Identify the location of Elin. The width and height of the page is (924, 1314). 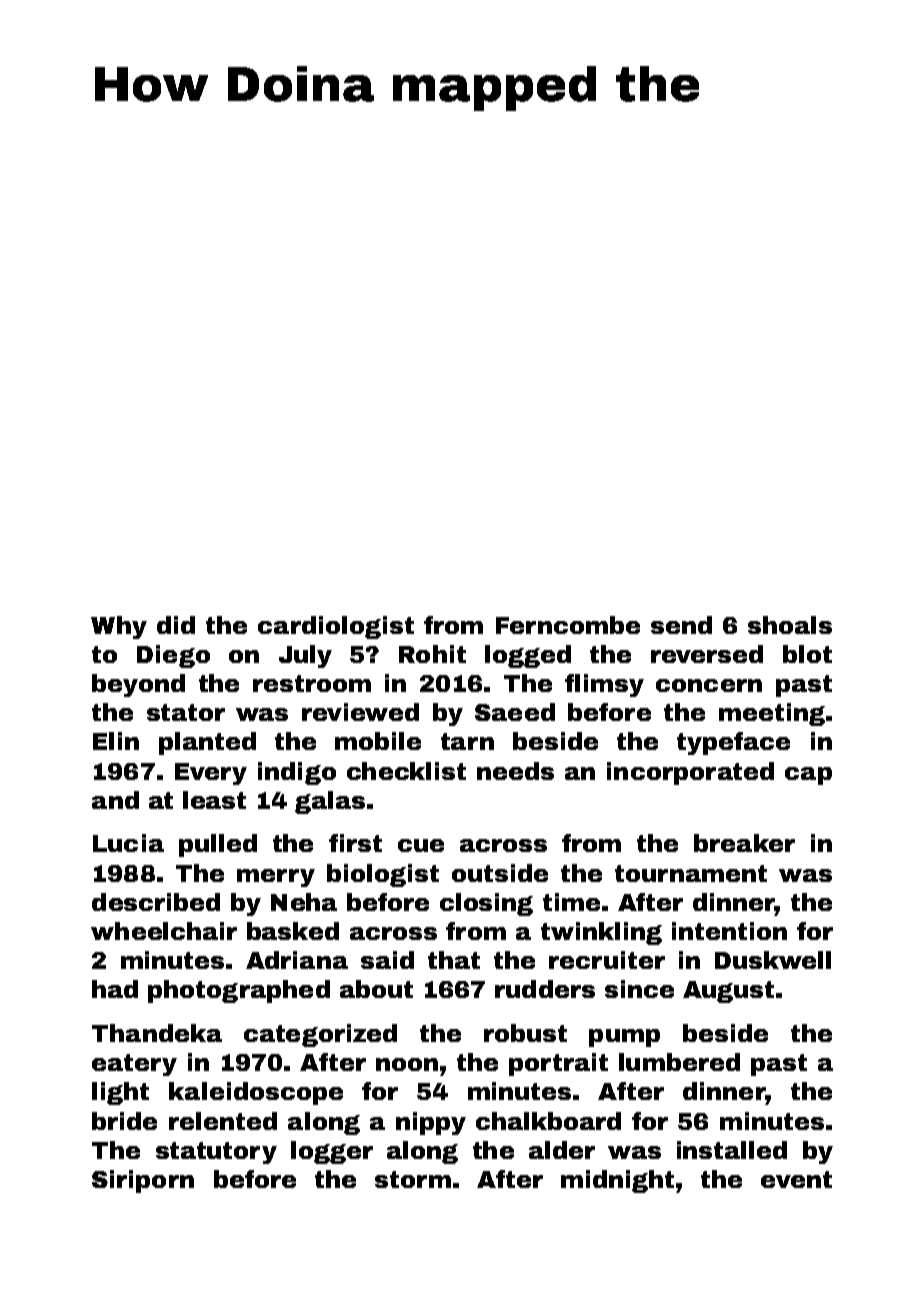
(116, 741).
